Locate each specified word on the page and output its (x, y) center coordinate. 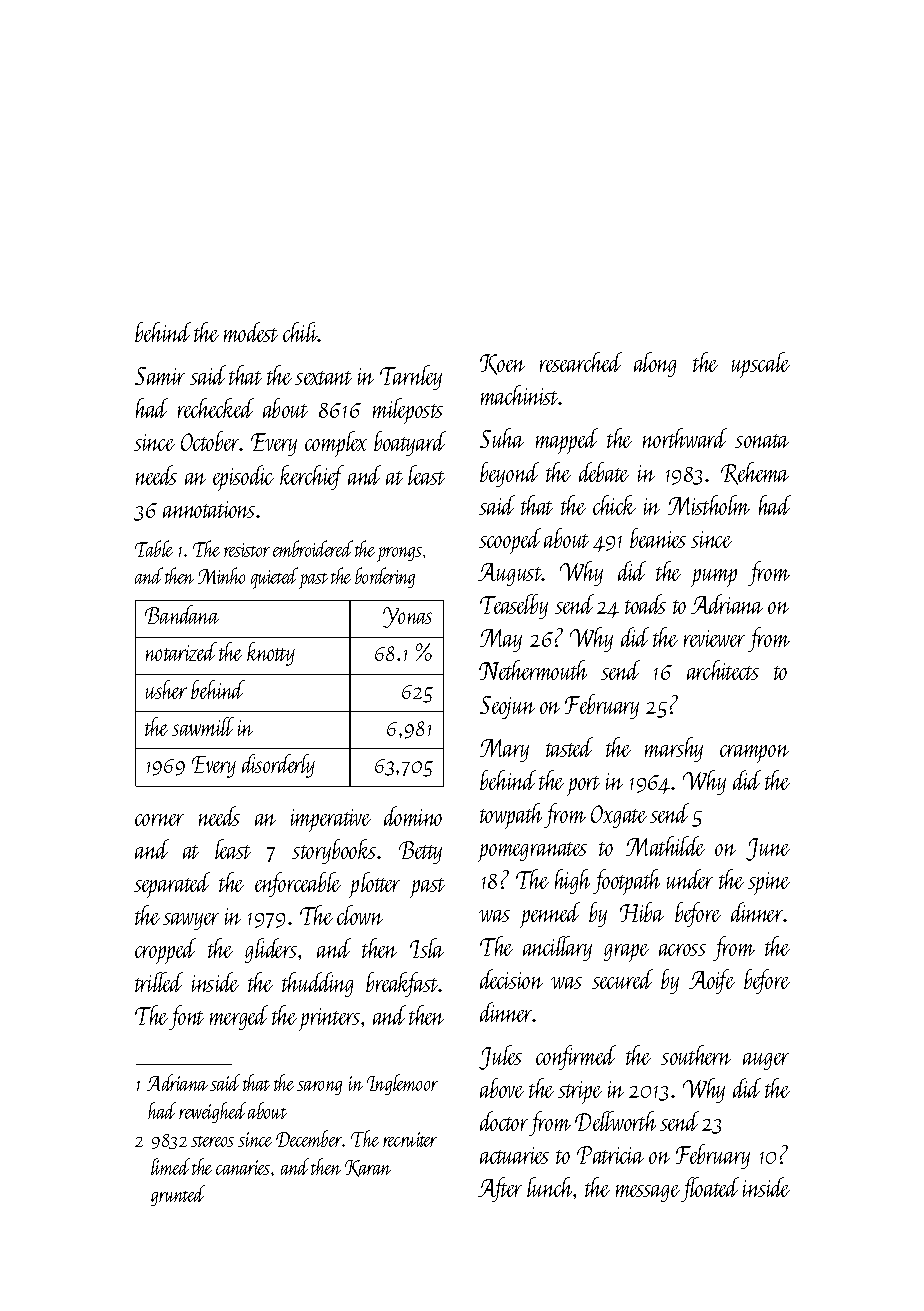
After (500, 1189)
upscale (761, 365)
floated (710, 1189)
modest (251, 332)
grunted (178, 1195)
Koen (502, 364)
